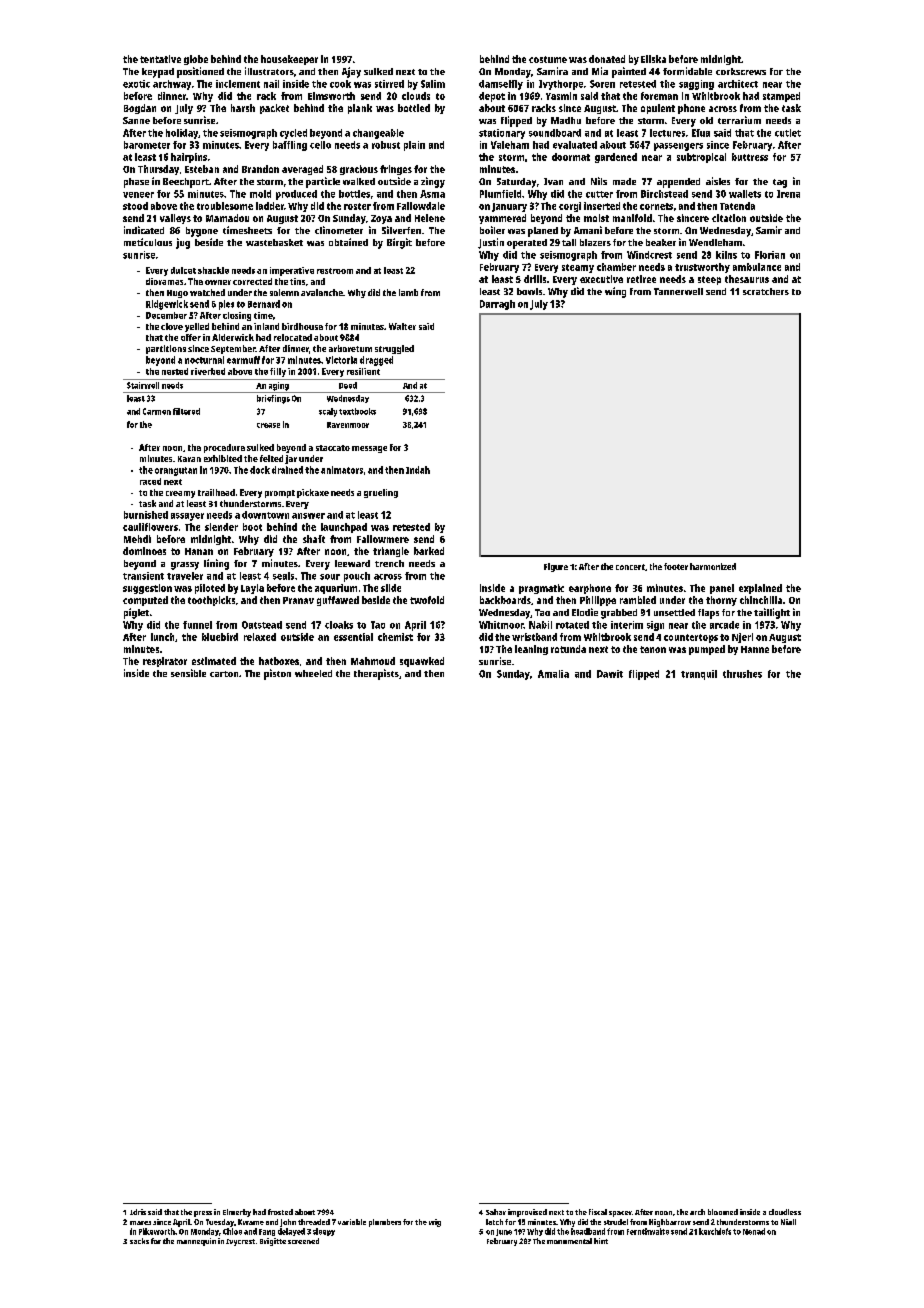 The width and height of the image is (924, 1308). I want to click on Irena, so click(788, 194).
